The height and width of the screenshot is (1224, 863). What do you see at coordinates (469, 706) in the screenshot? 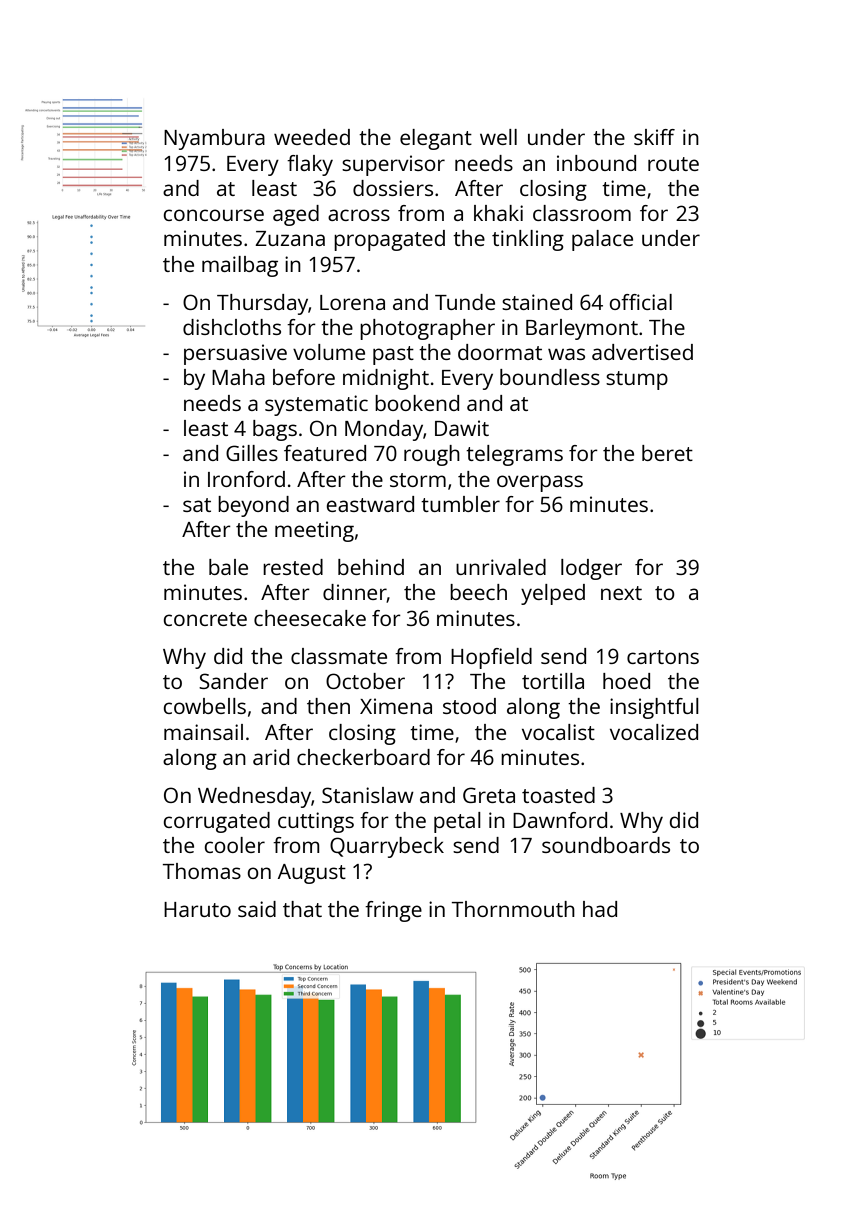
I see `stood` at bounding box center [469, 706].
